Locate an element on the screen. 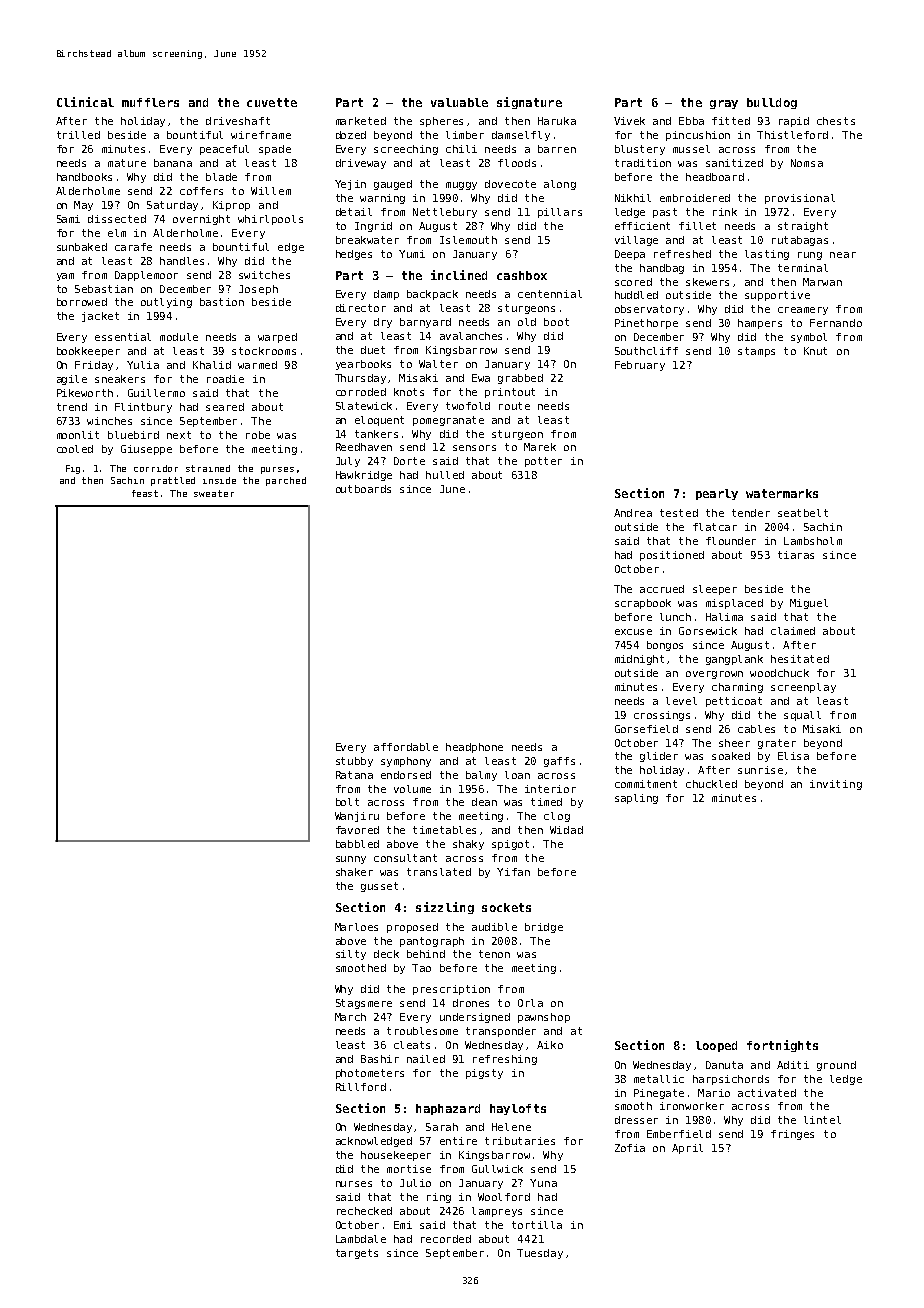 The width and height of the screenshot is (924, 1308). tenon is located at coordinates (494, 954).
